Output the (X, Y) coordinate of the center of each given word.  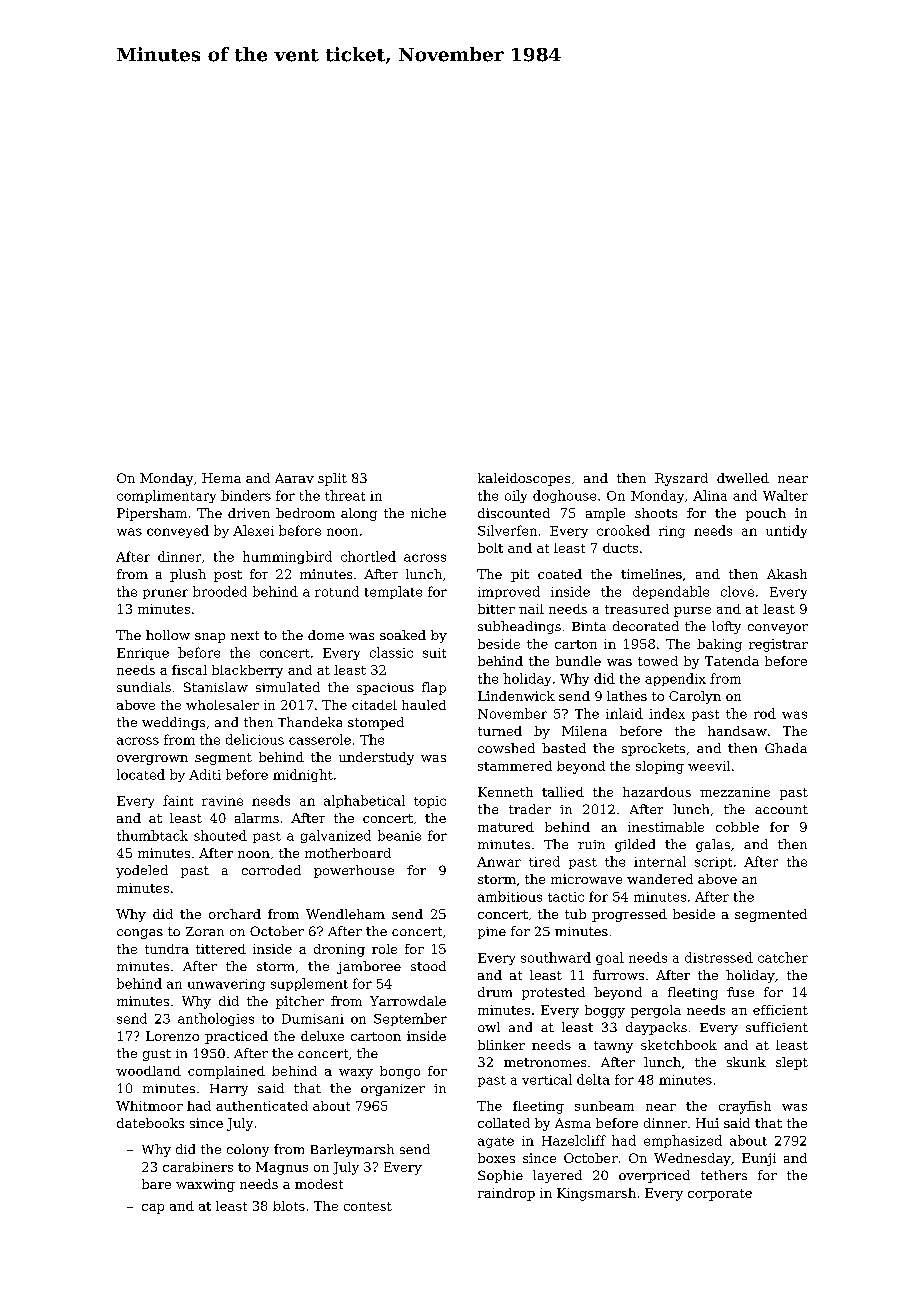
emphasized (683, 1141)
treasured (637, 609)
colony (248, 1150)
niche (428, 513)
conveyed (178, 531)
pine (492, 933)
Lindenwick (516, 696)
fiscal (189, 670)
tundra (167, 949)
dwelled (743, 478)
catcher (783, 957)
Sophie (500, 1176)
